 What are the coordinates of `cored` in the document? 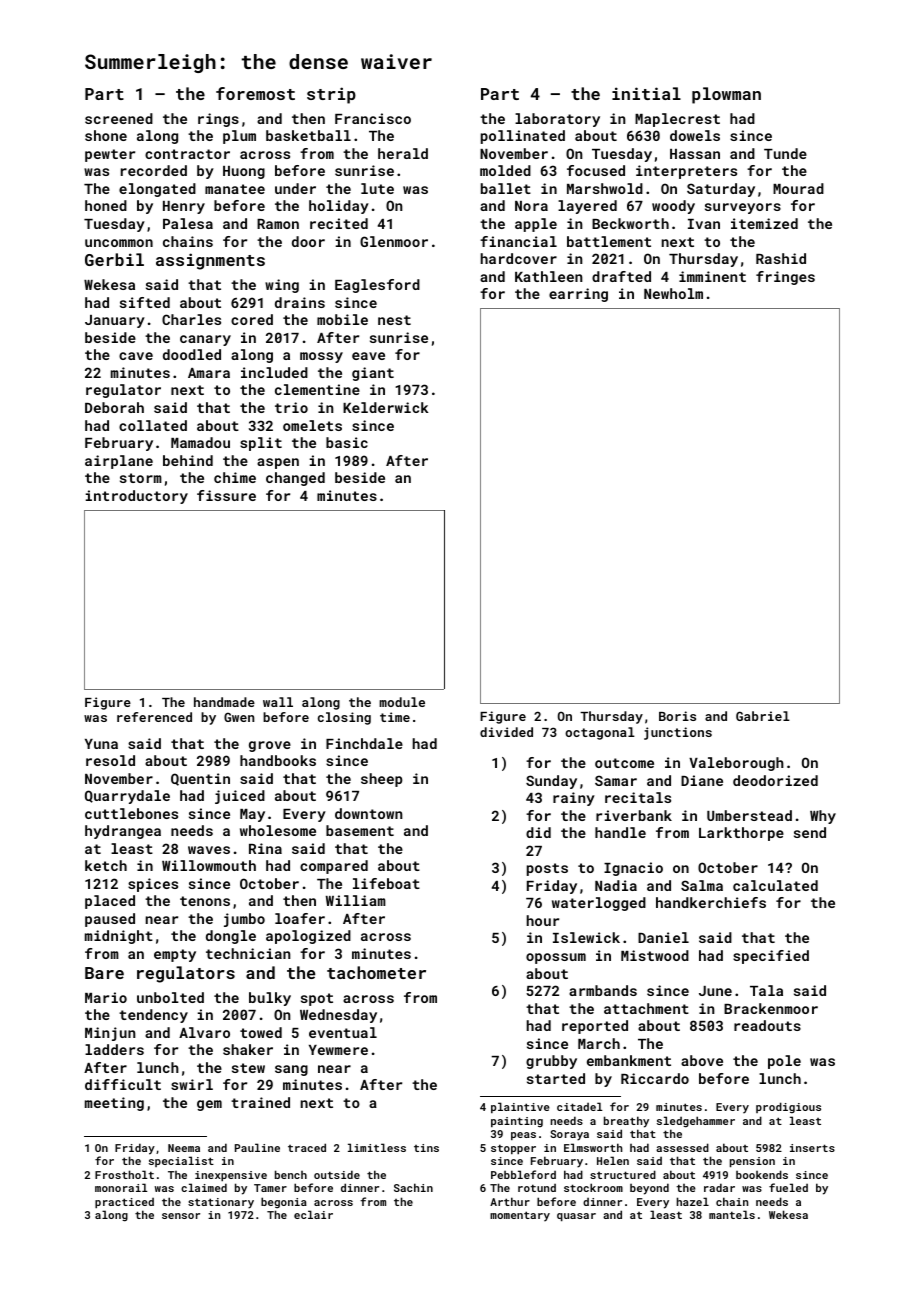 It's located at (252, 319).
